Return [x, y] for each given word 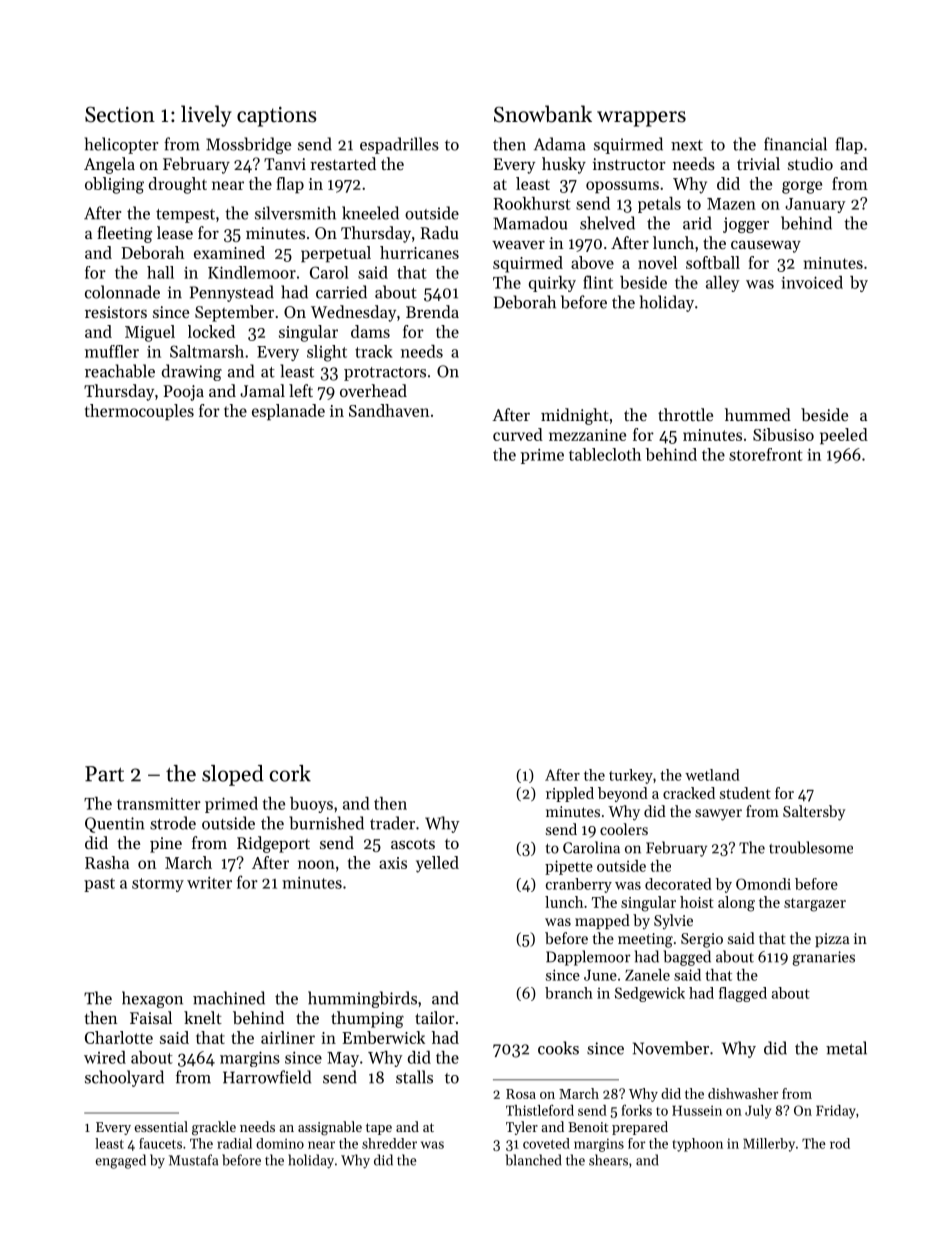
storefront [766, 454]
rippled [570, 794]
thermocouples [139, 412]
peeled [844, 436]
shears [608, 1160]
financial [795, 144]
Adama [560, 144]
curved [518, 434]
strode [173, 823]
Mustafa [193, 1160]
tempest [185, 216]
